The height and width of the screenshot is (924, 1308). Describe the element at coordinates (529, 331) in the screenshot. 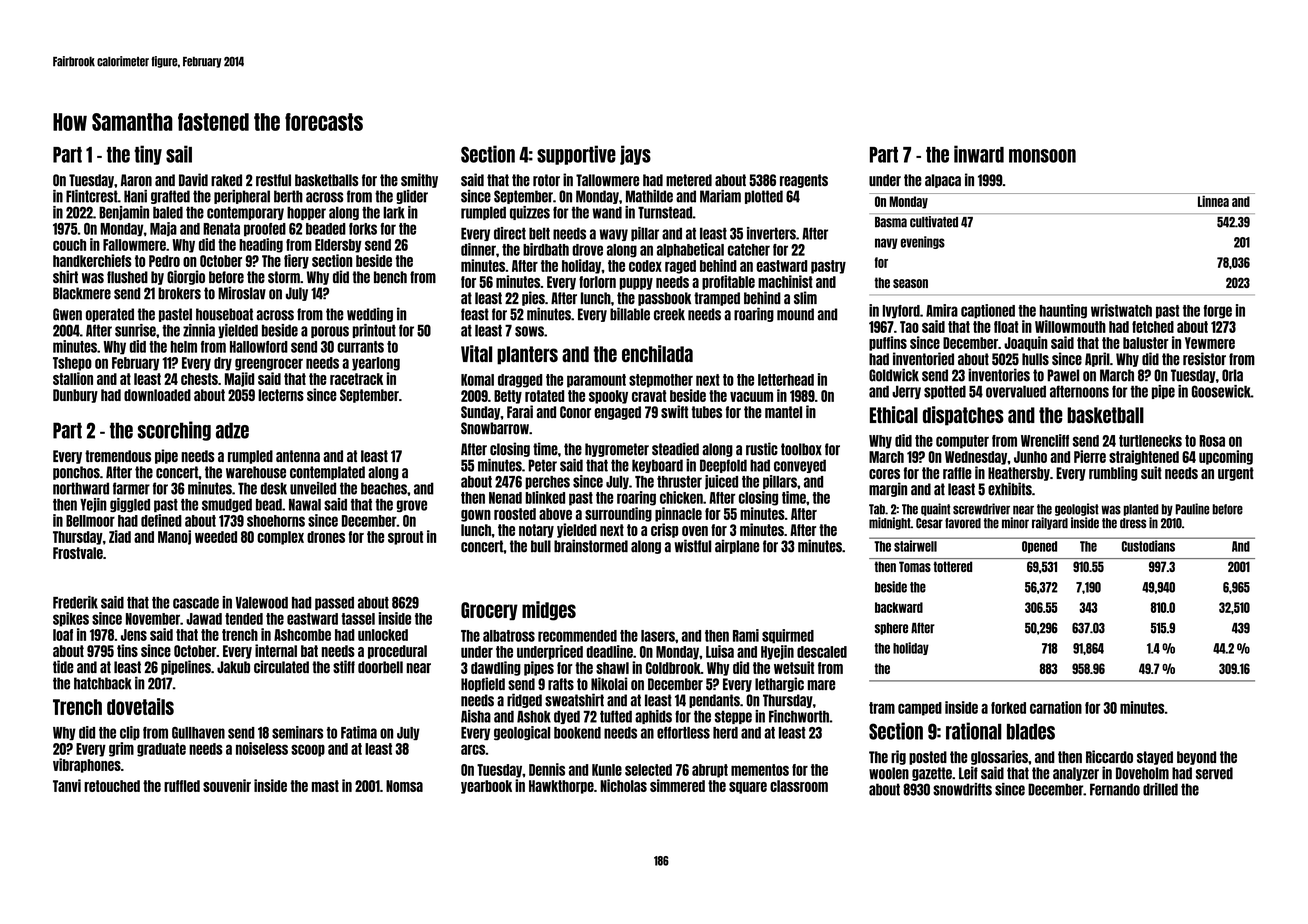

I see `sows` at that location.
